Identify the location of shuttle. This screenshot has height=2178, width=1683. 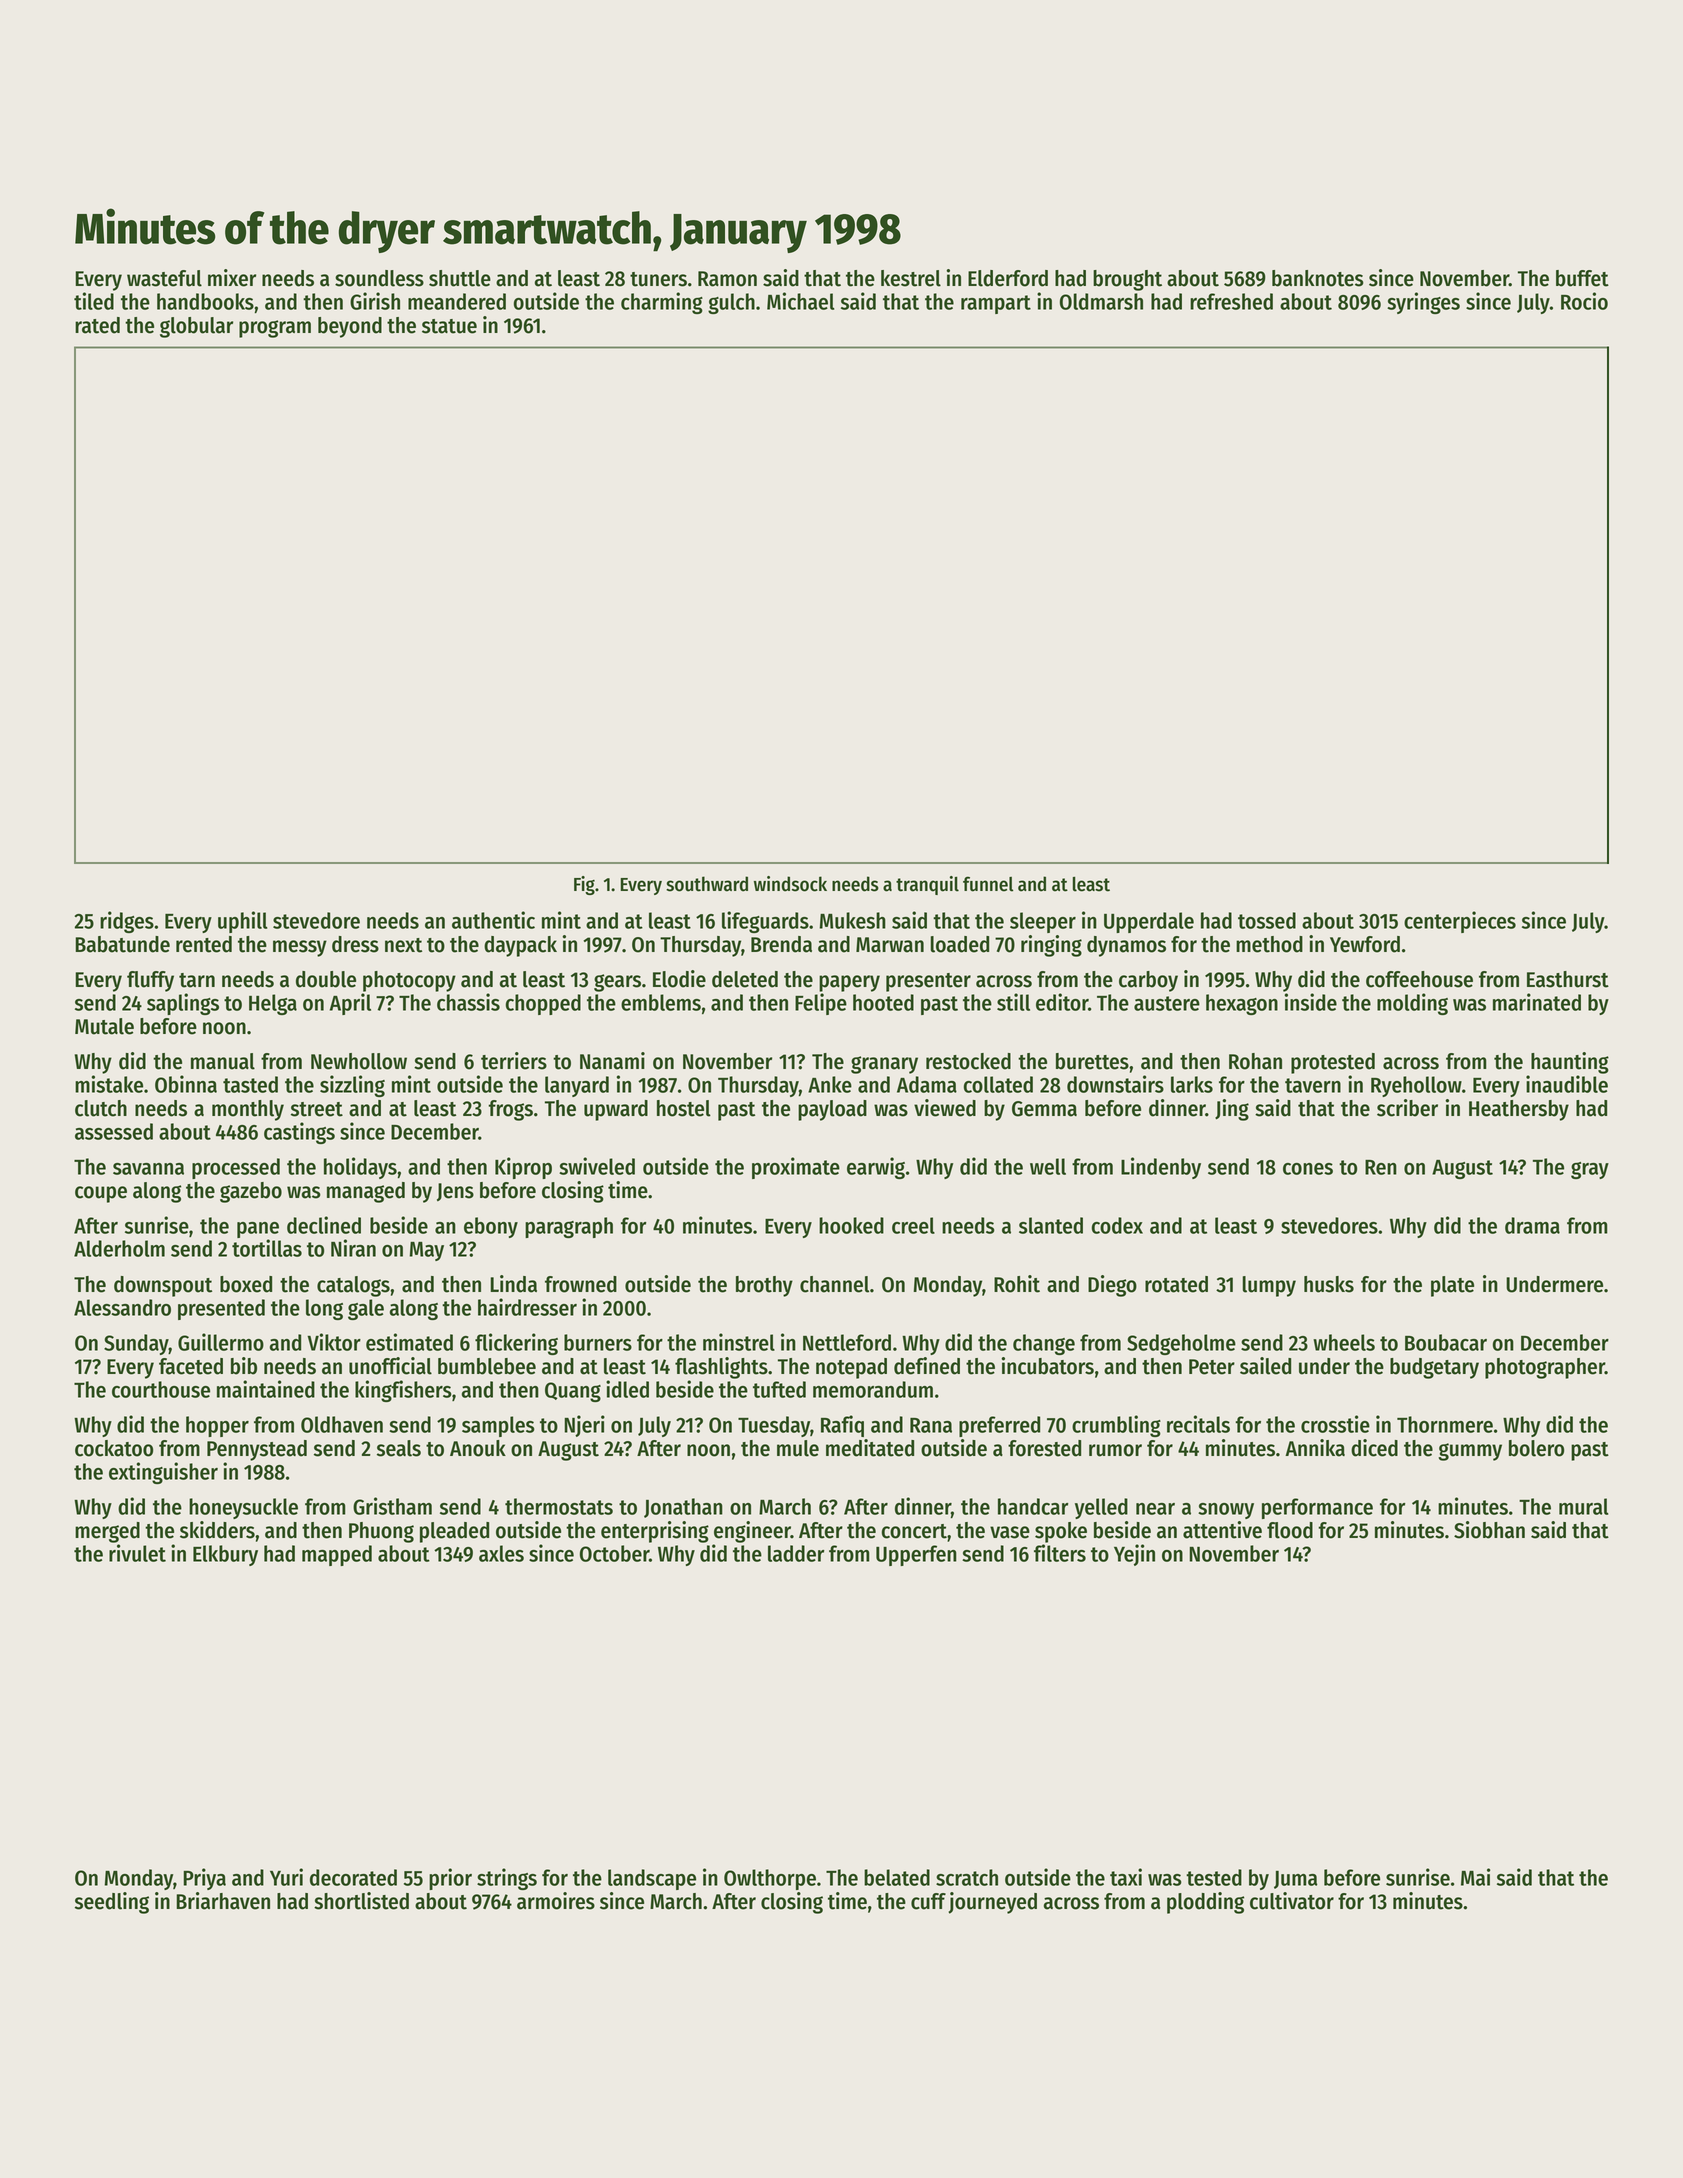
(460, 278).
